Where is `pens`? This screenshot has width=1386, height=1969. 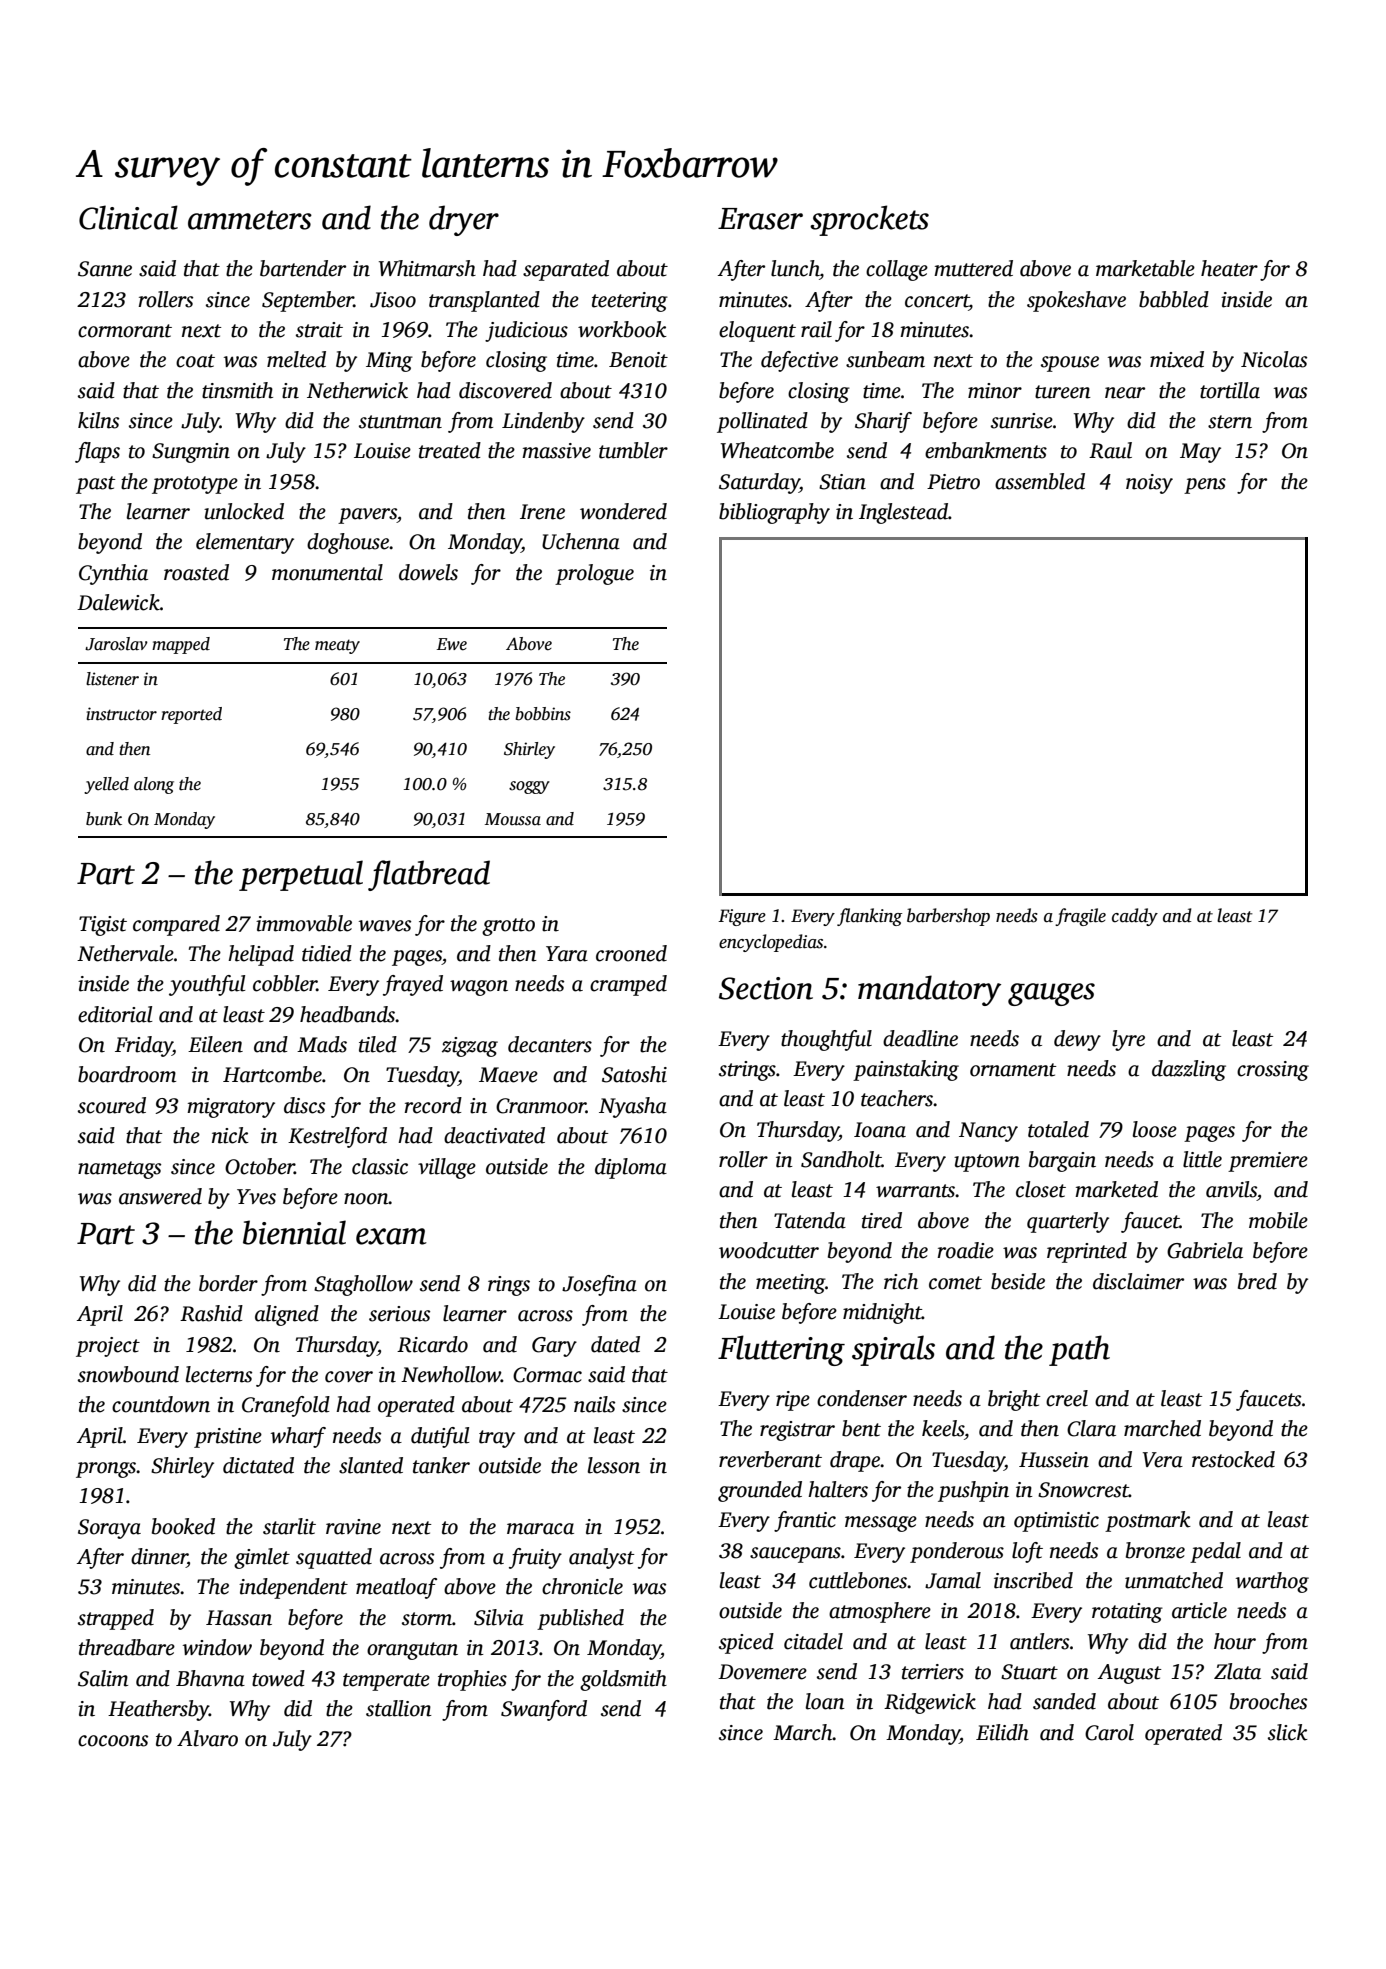 pens is located at coordinates (1205, 486).
